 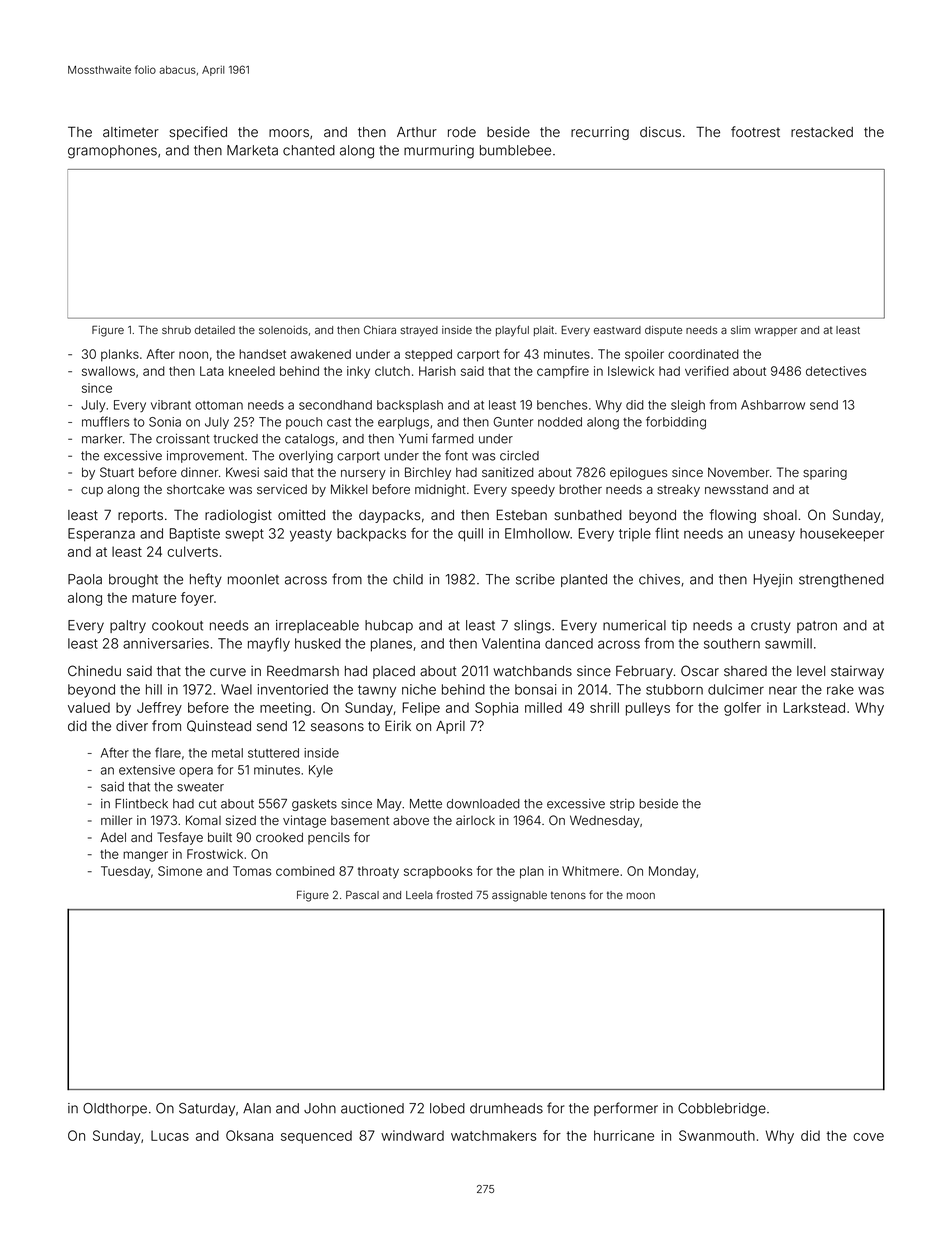 What do you see at coordinates (707, 371) in the image?
I see `verified` at bounding box center [707, 371].
